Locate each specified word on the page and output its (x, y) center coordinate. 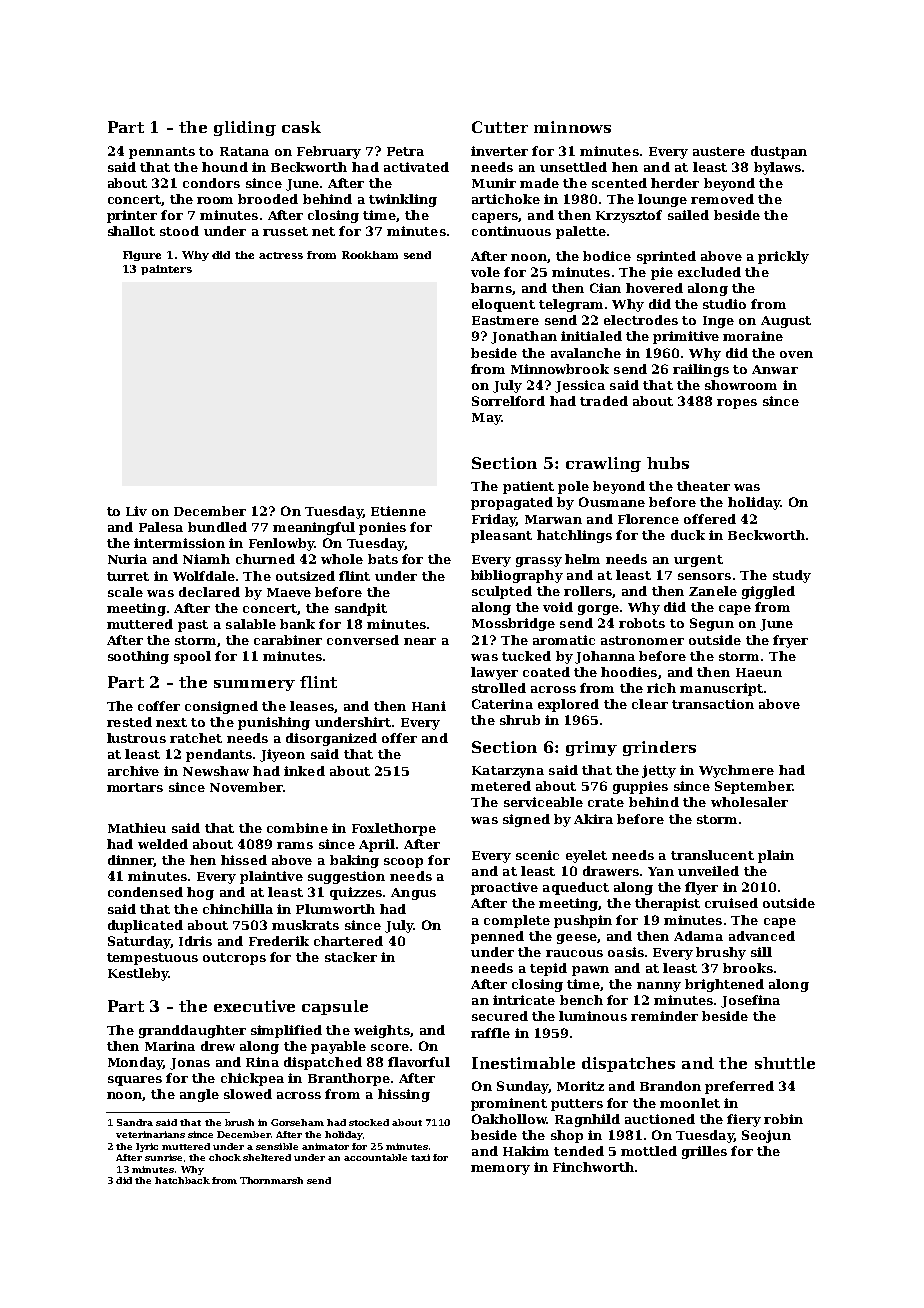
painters (166, 270)
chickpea (252, 1079)
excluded (709, 272)
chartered (348, 941)
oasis (626, 952)
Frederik (279, 941)
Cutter (500, 127)
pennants (162, 153)
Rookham (370, 255)
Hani (429, 706)
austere (719, 151)
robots (642, 623)
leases (312, 706)
